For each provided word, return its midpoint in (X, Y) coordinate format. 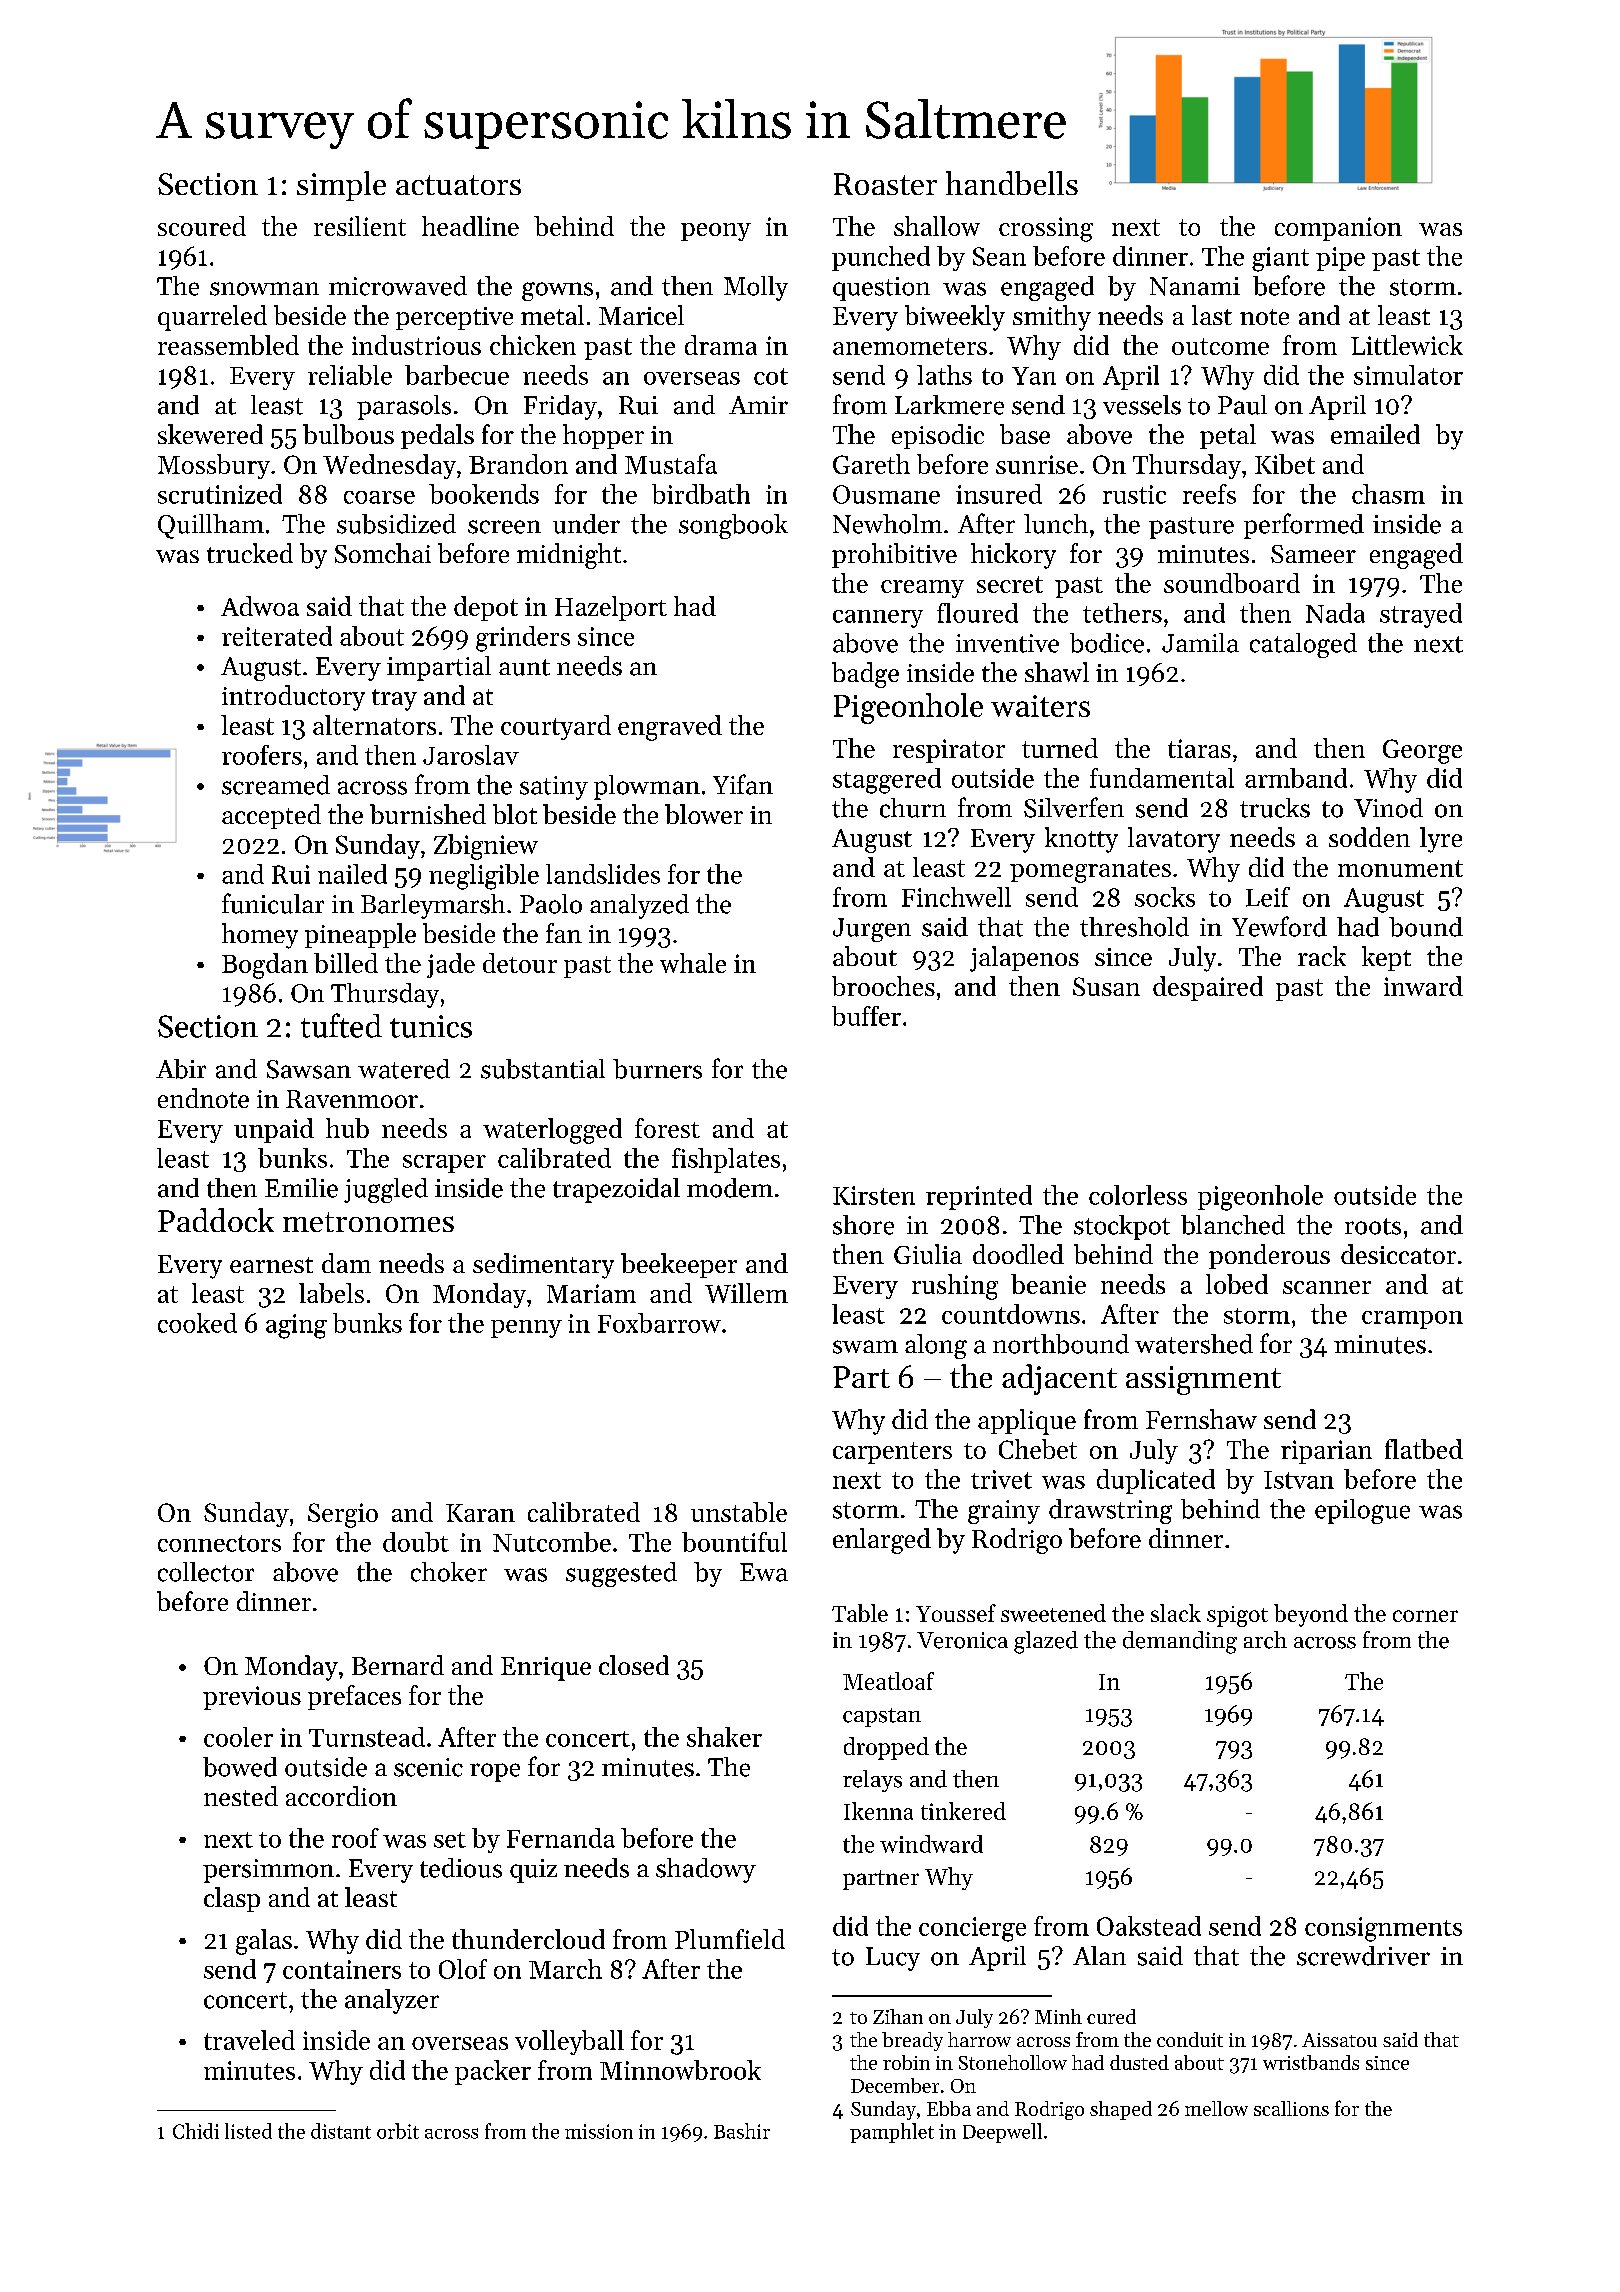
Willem (746, 1293)
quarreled (212, 318)
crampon (1412, 1320)
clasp (232, 1899)
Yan (1034, 376)
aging (296, 1326)
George (1422, 751)
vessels (1142, 405)
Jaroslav (471, 755)
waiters (1040, 706)
